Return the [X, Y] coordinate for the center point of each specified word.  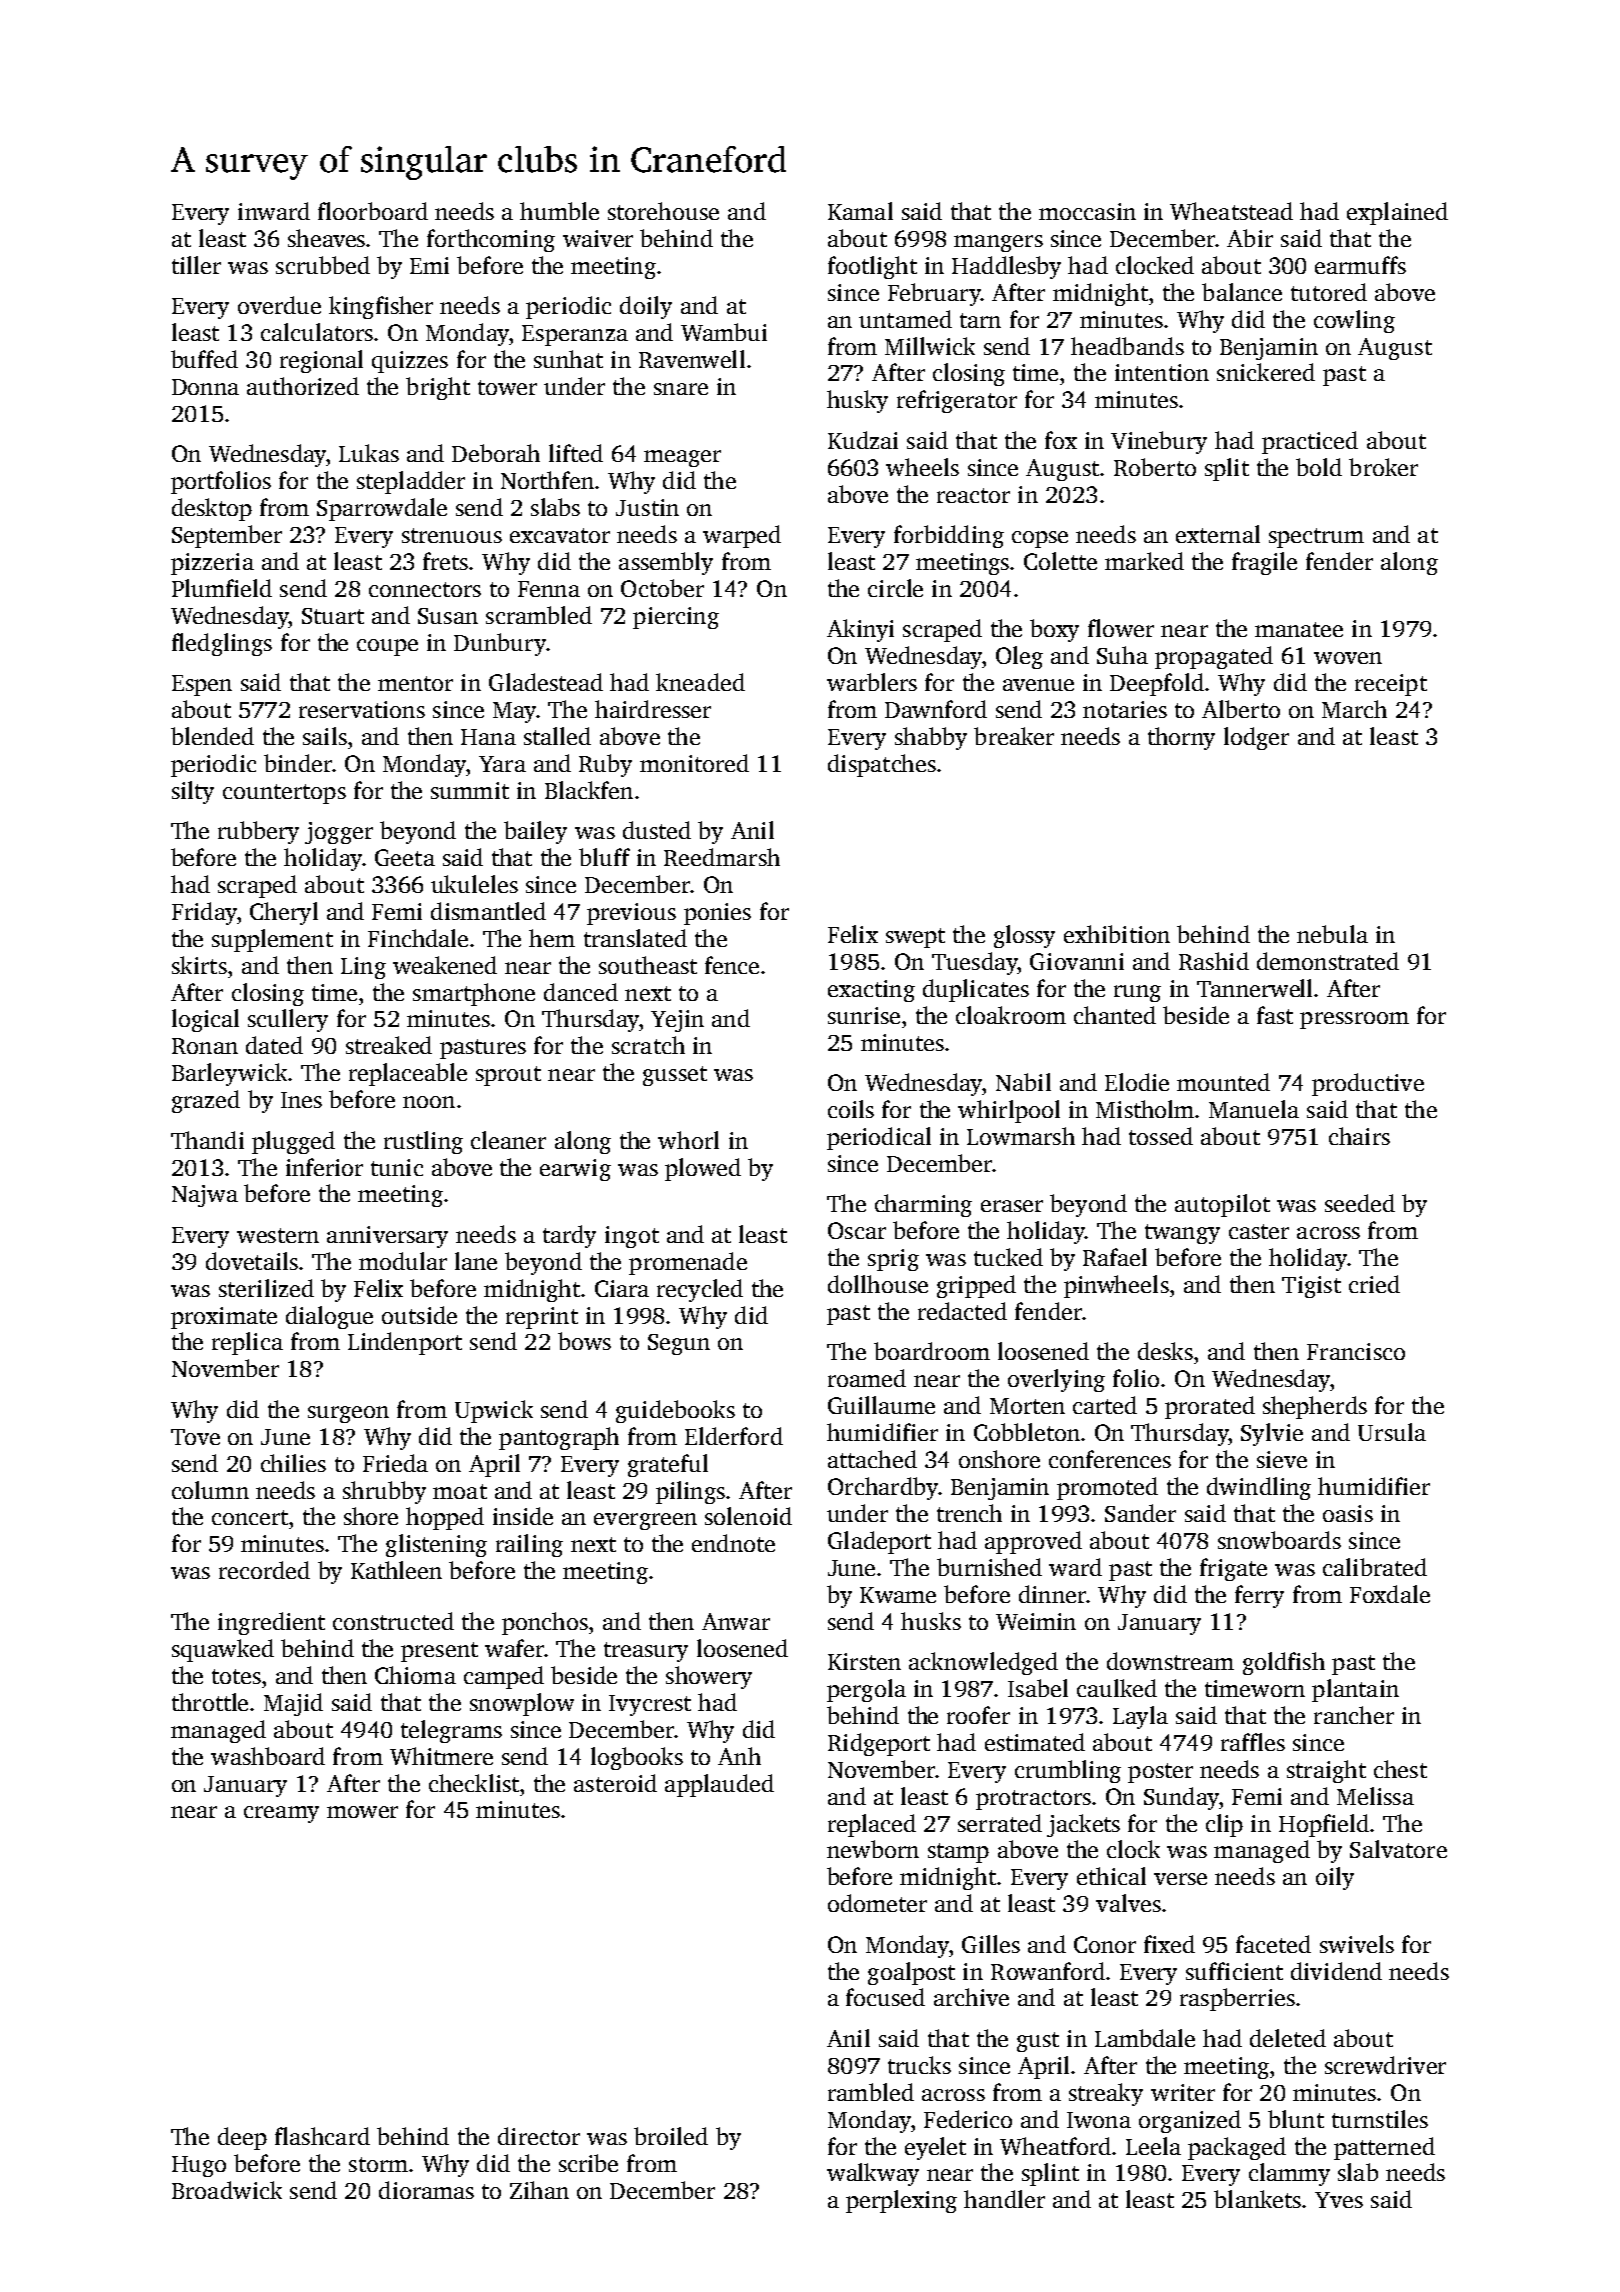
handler [1004, 2199]
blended [212, 736]
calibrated [1375, 1567]
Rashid [1214, 961]
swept [915, 938]
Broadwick [227, 2190]
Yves [1339, 2200]
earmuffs [1360, 265]
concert [250, 1517]
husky [857, 401]
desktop [212, 509]
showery [709, 1677]
